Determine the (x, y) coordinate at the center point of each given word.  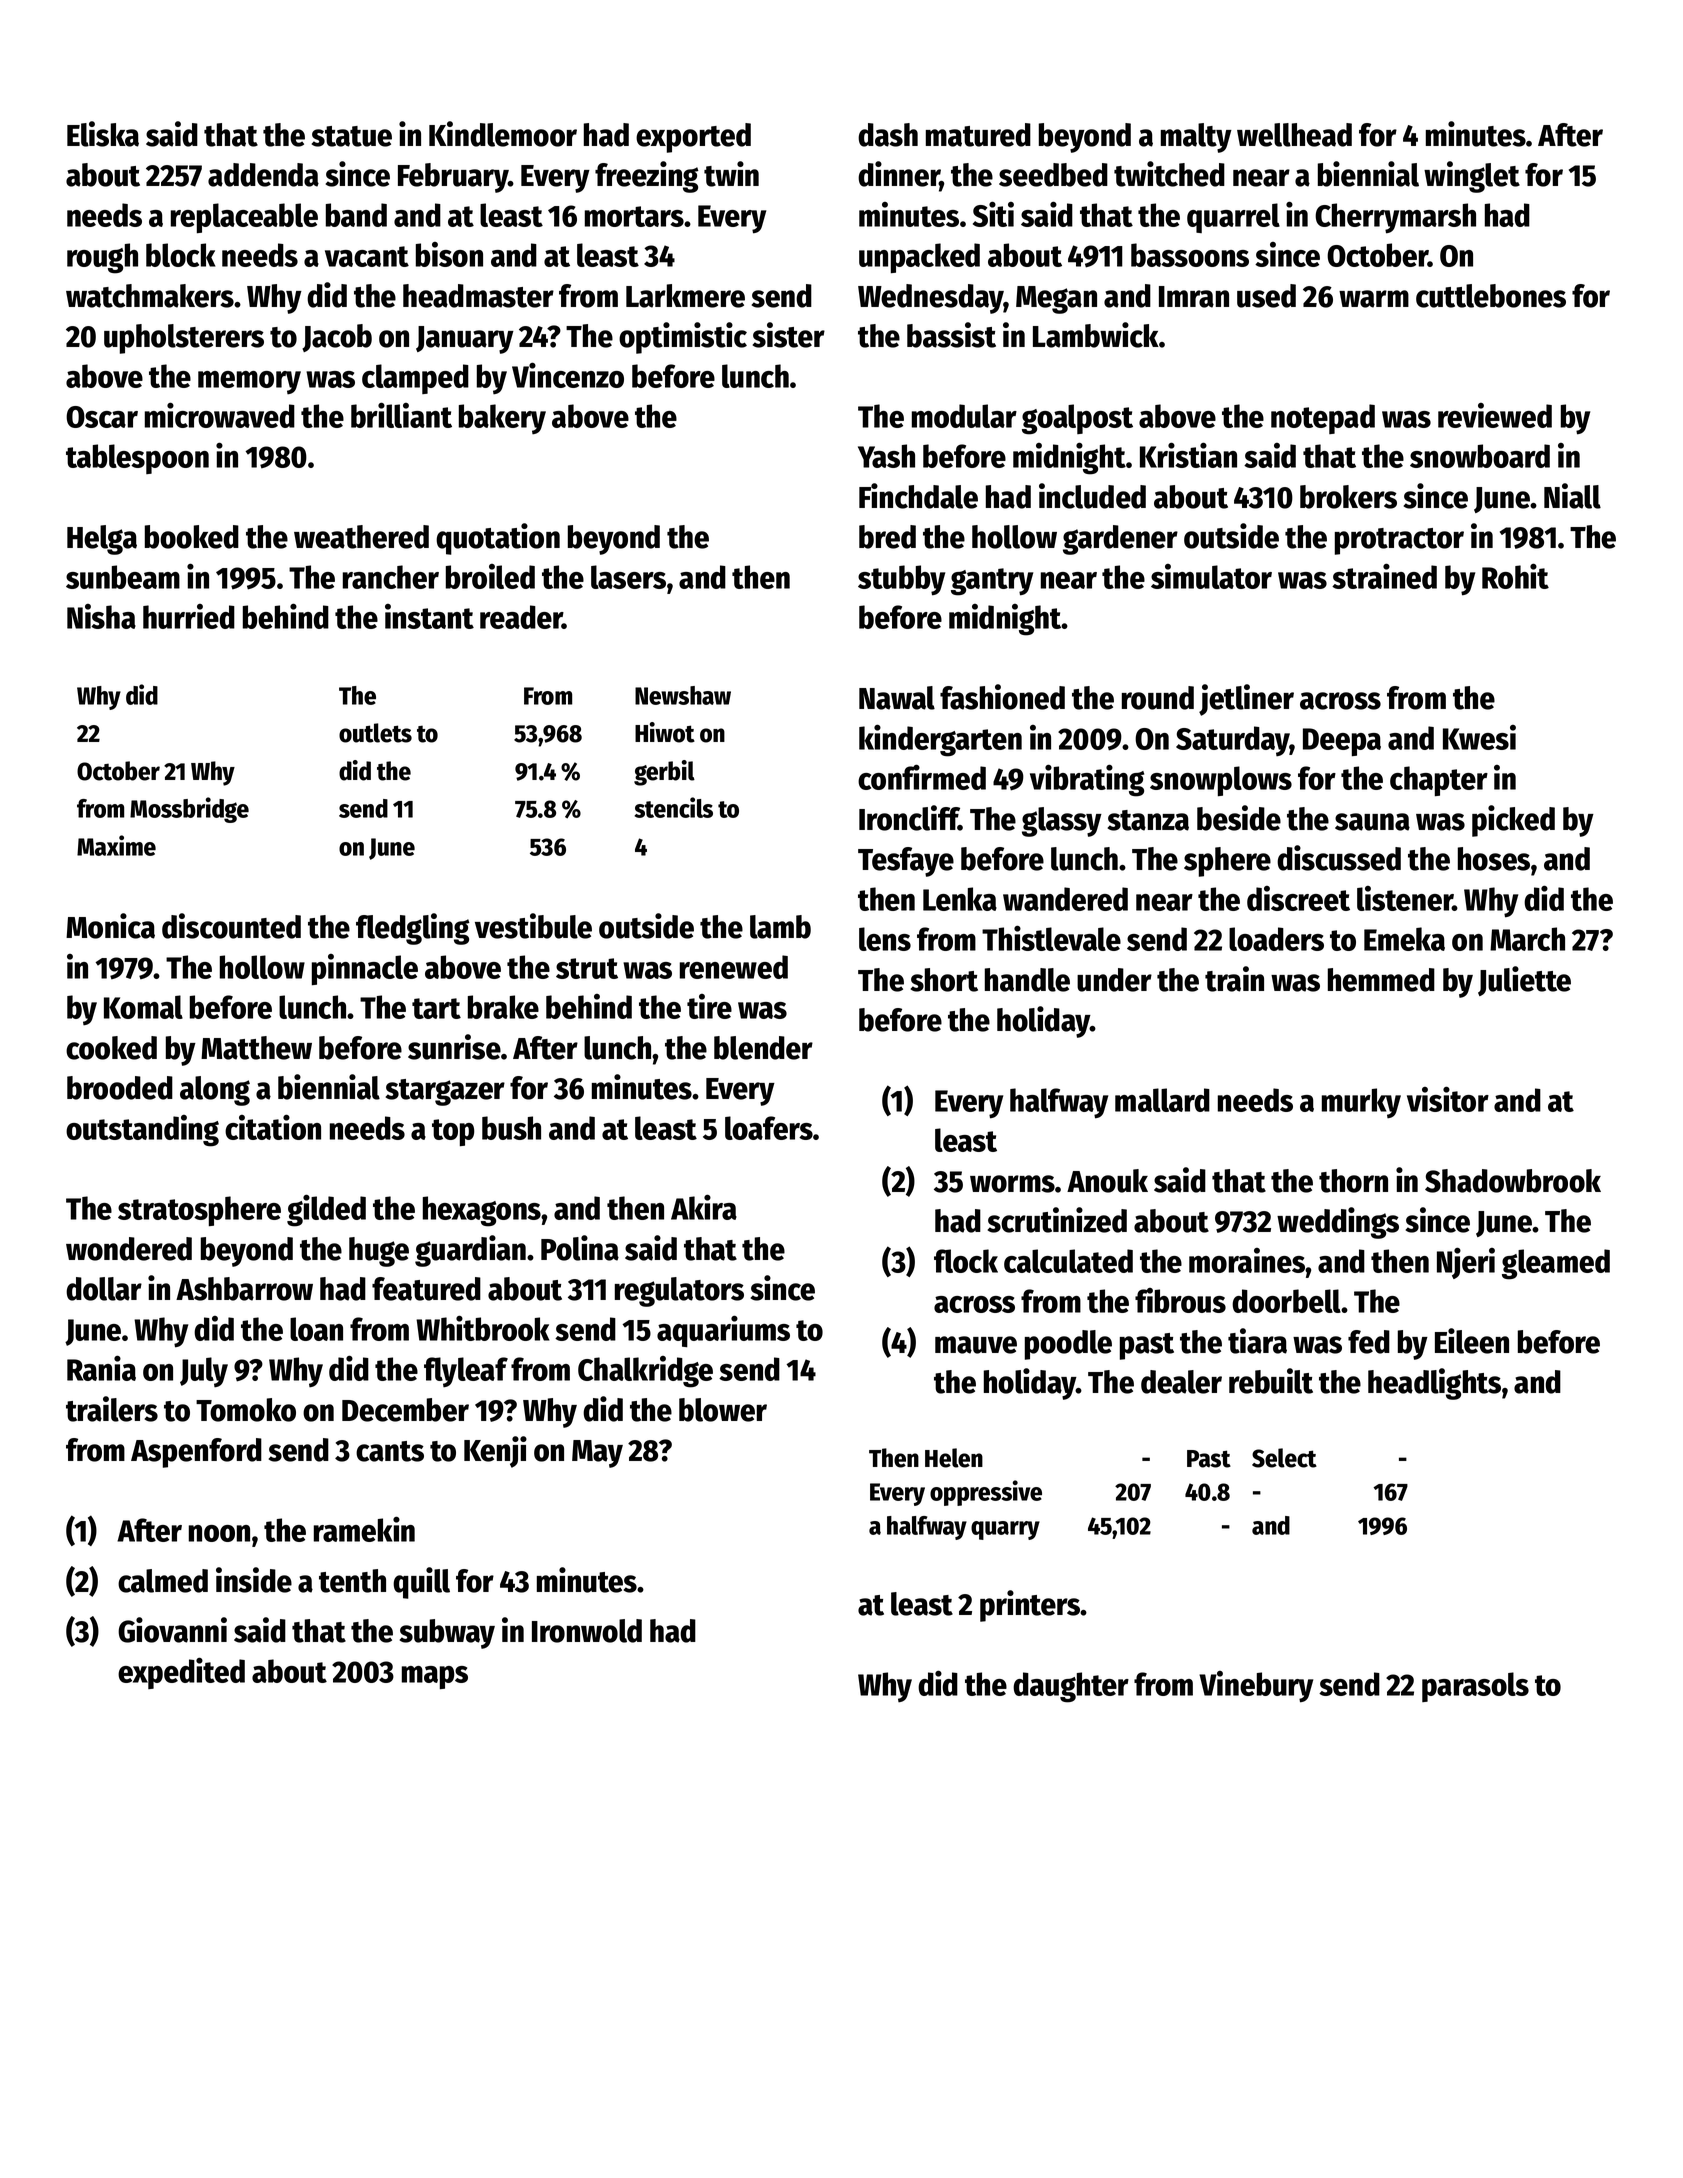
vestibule (533, 926)
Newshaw (683, 695)
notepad (1323, 419)
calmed (163, 1581)
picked (1513, 821)
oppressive (986, 1493)
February (453, 178)
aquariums (723, 1331)
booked (192, 537)
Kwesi (1479, 737)
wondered (129, 1249)
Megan (1056, 300)
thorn (1353, 1181)
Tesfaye (906, 862)
